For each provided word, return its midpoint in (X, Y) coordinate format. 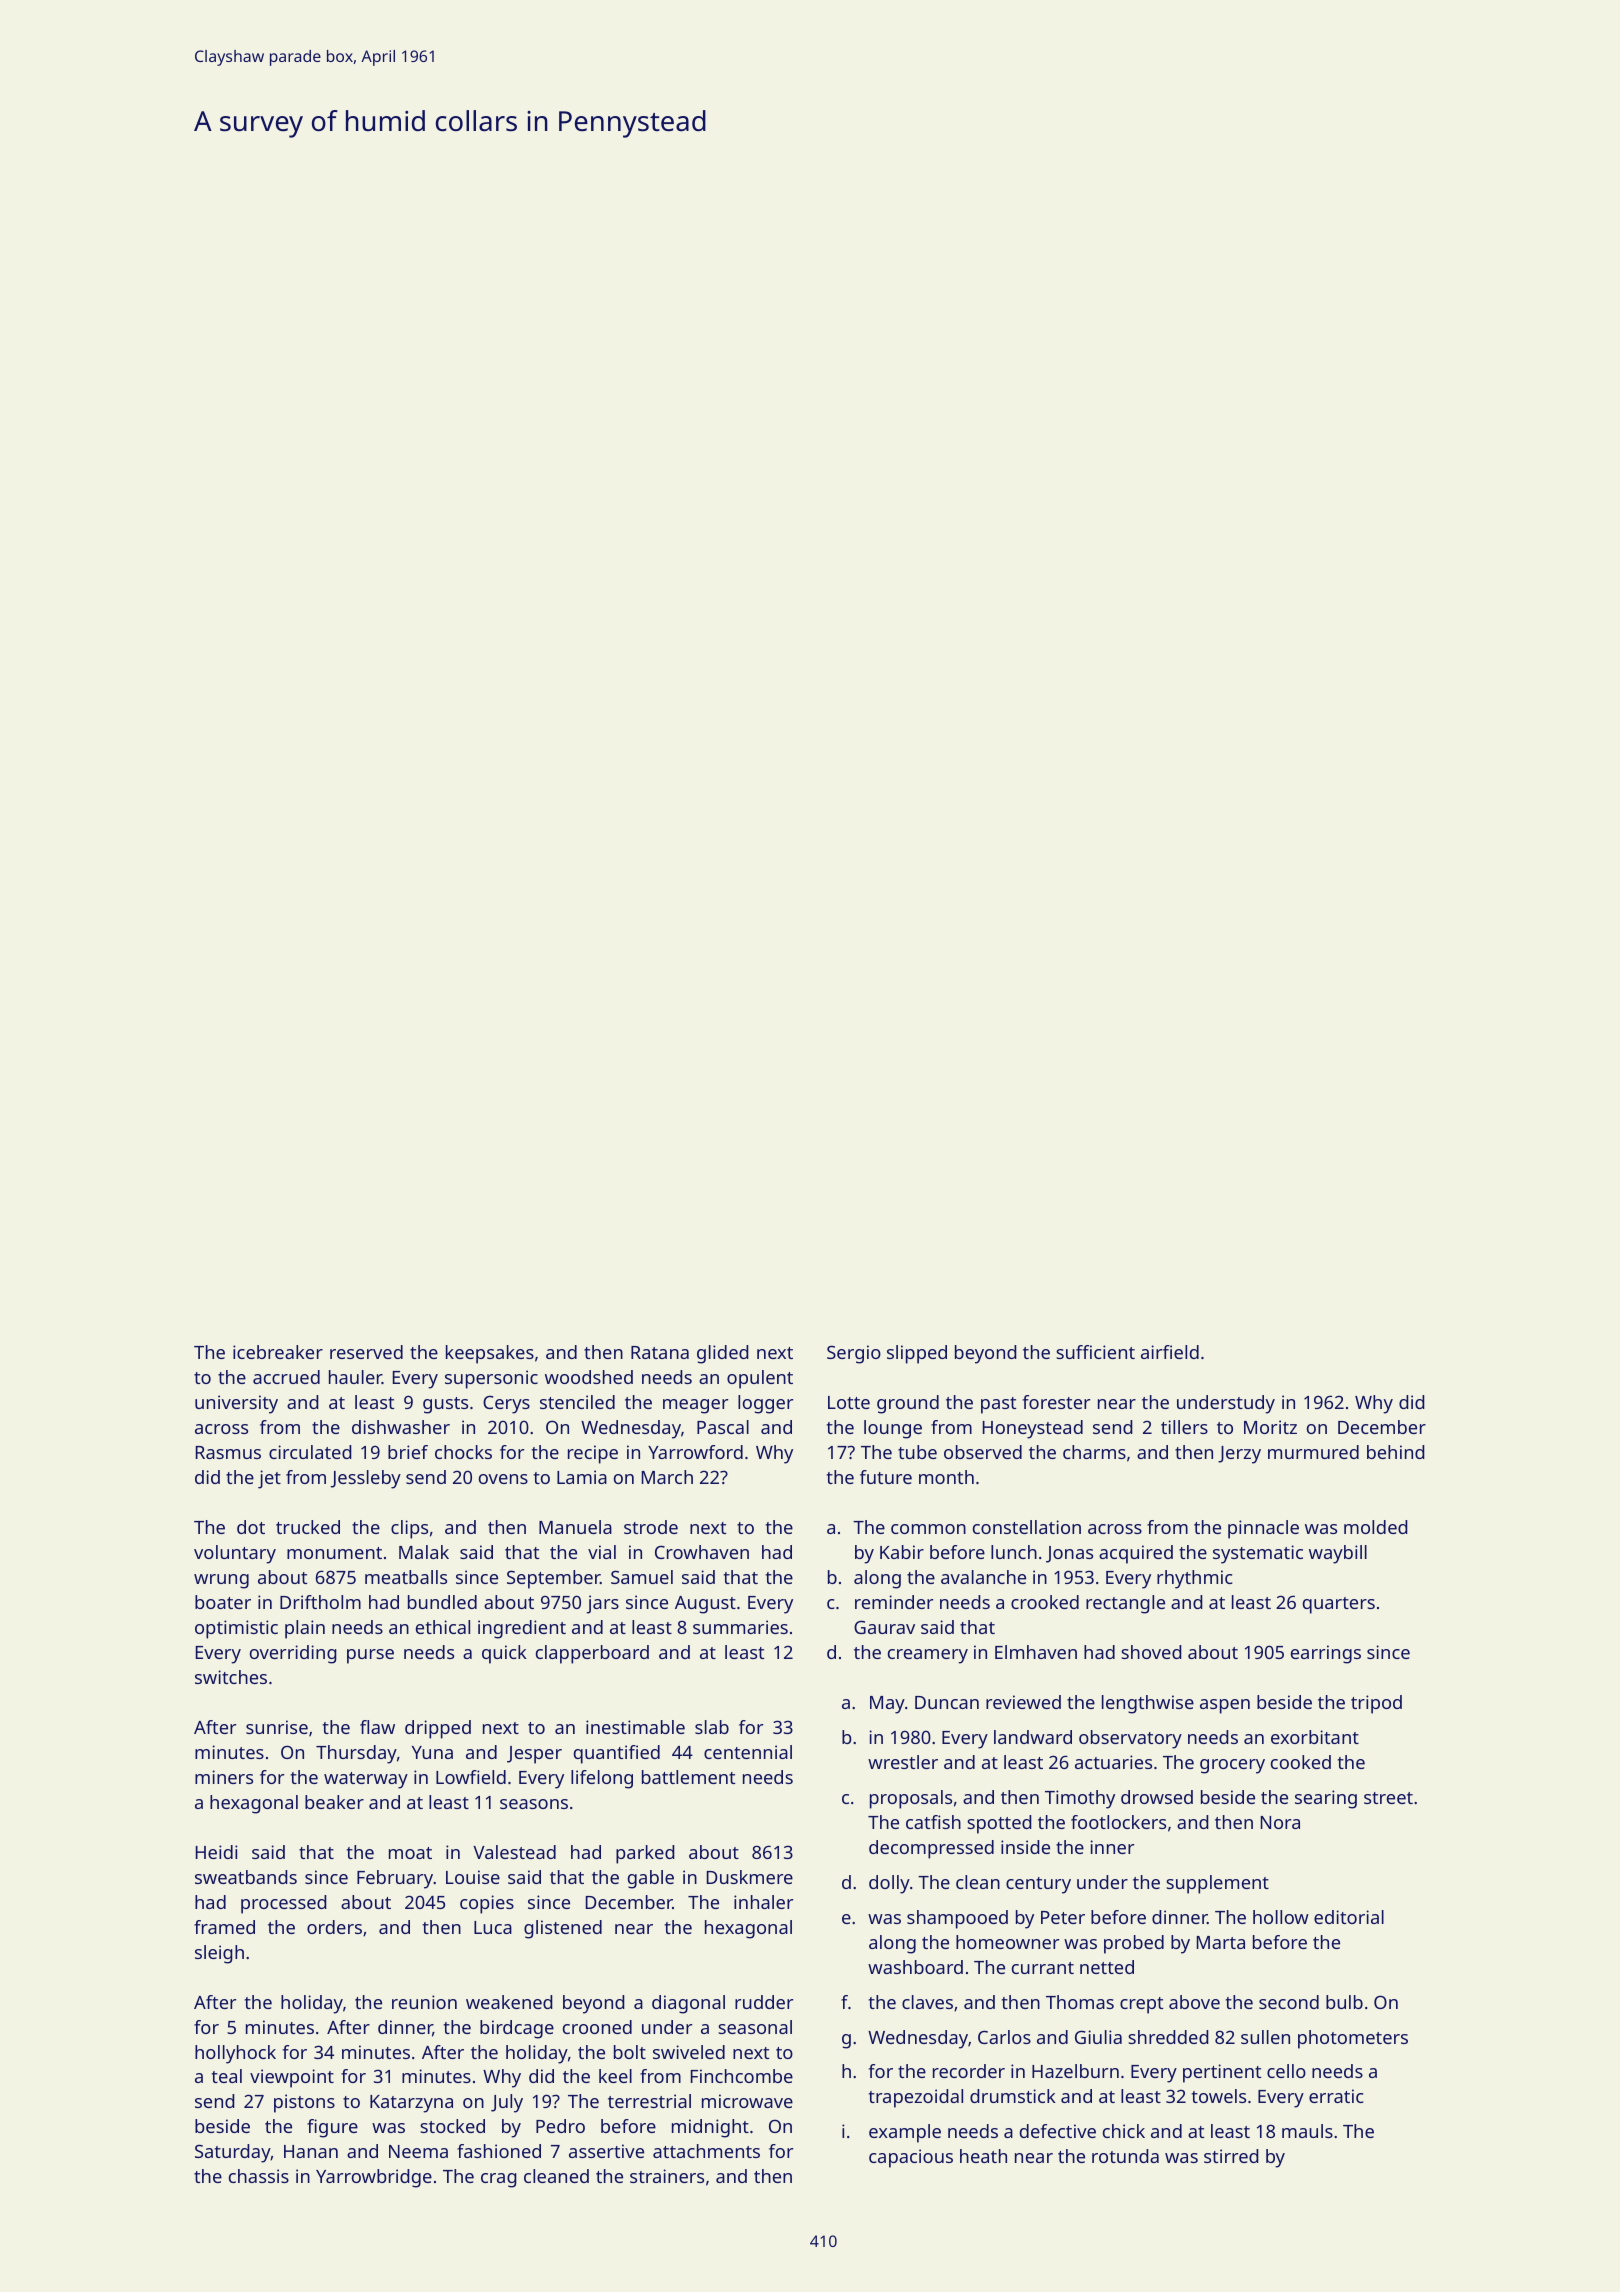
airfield (1170, 1352)
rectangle (1125, 1604)
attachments (706, 2151)
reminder (894, 1602)
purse (370, 1656)
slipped (917, 1354)
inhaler (763, 1902)
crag (499, 2180)
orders (334, 1927)
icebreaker (278, 1352)
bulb (1344, 2002)
